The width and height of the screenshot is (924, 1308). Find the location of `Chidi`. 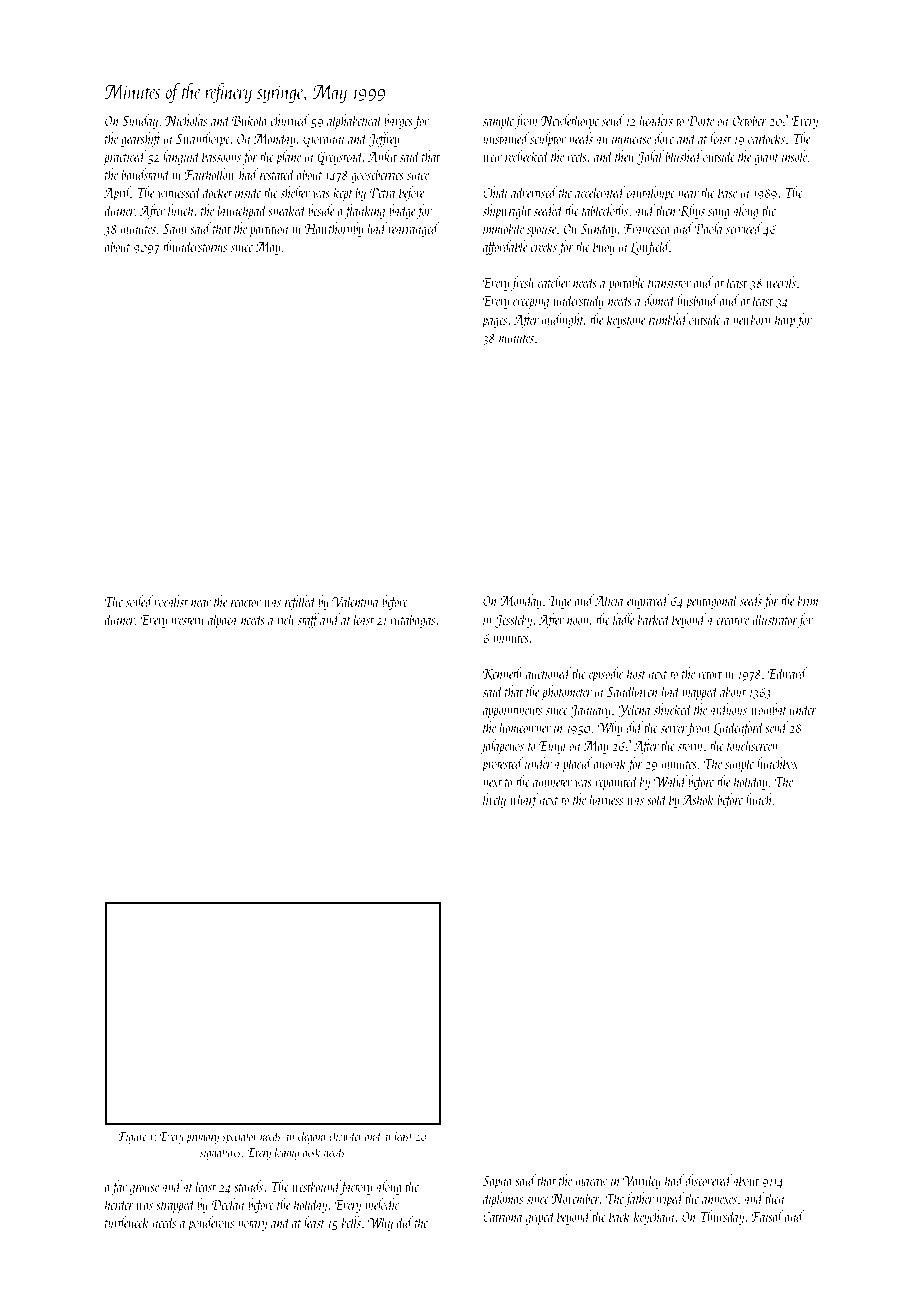

Chidi is located at coordinates (495, 192).
